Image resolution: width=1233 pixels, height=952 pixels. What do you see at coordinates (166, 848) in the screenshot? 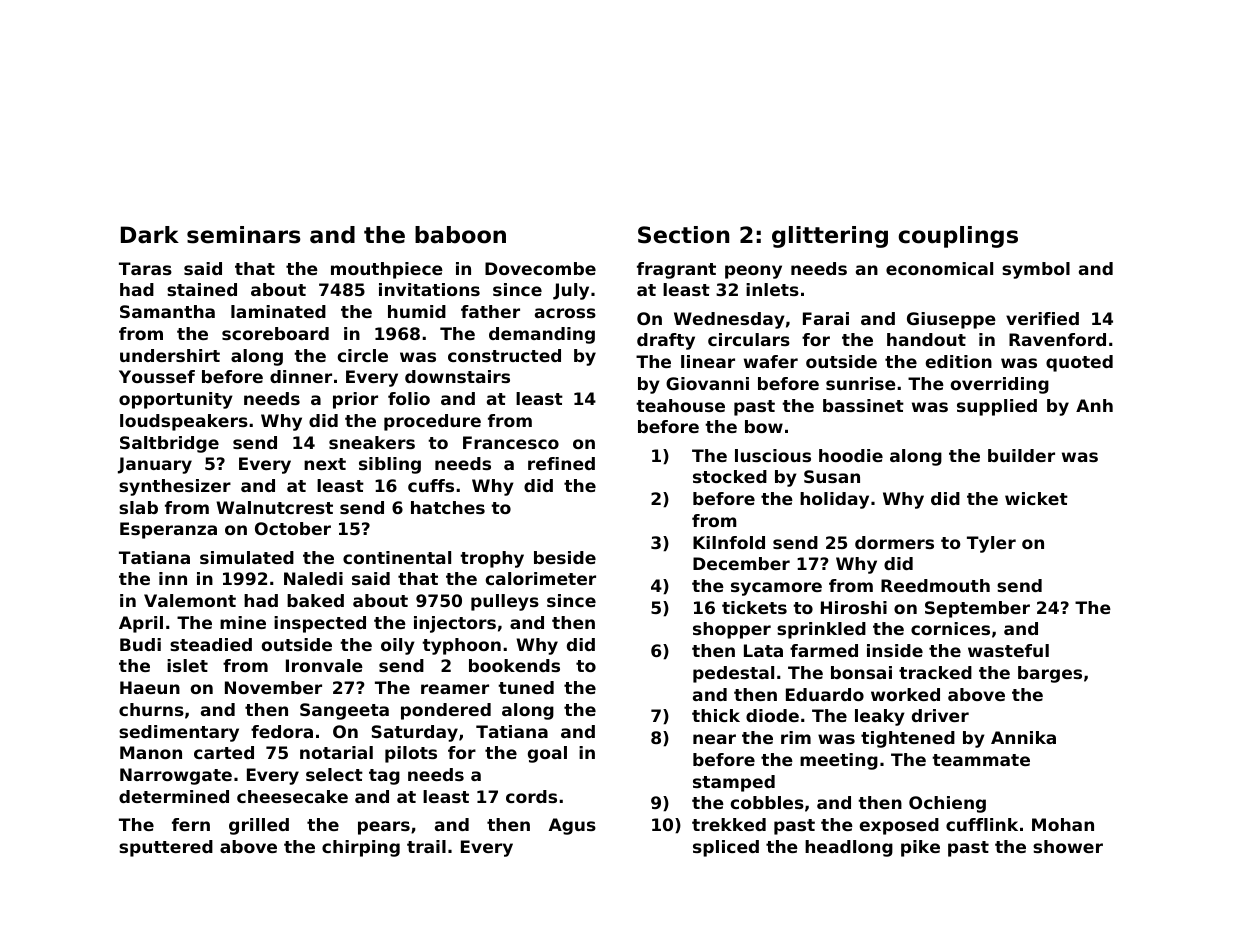
I see `sputtered` at bounding box center [166, 848].
